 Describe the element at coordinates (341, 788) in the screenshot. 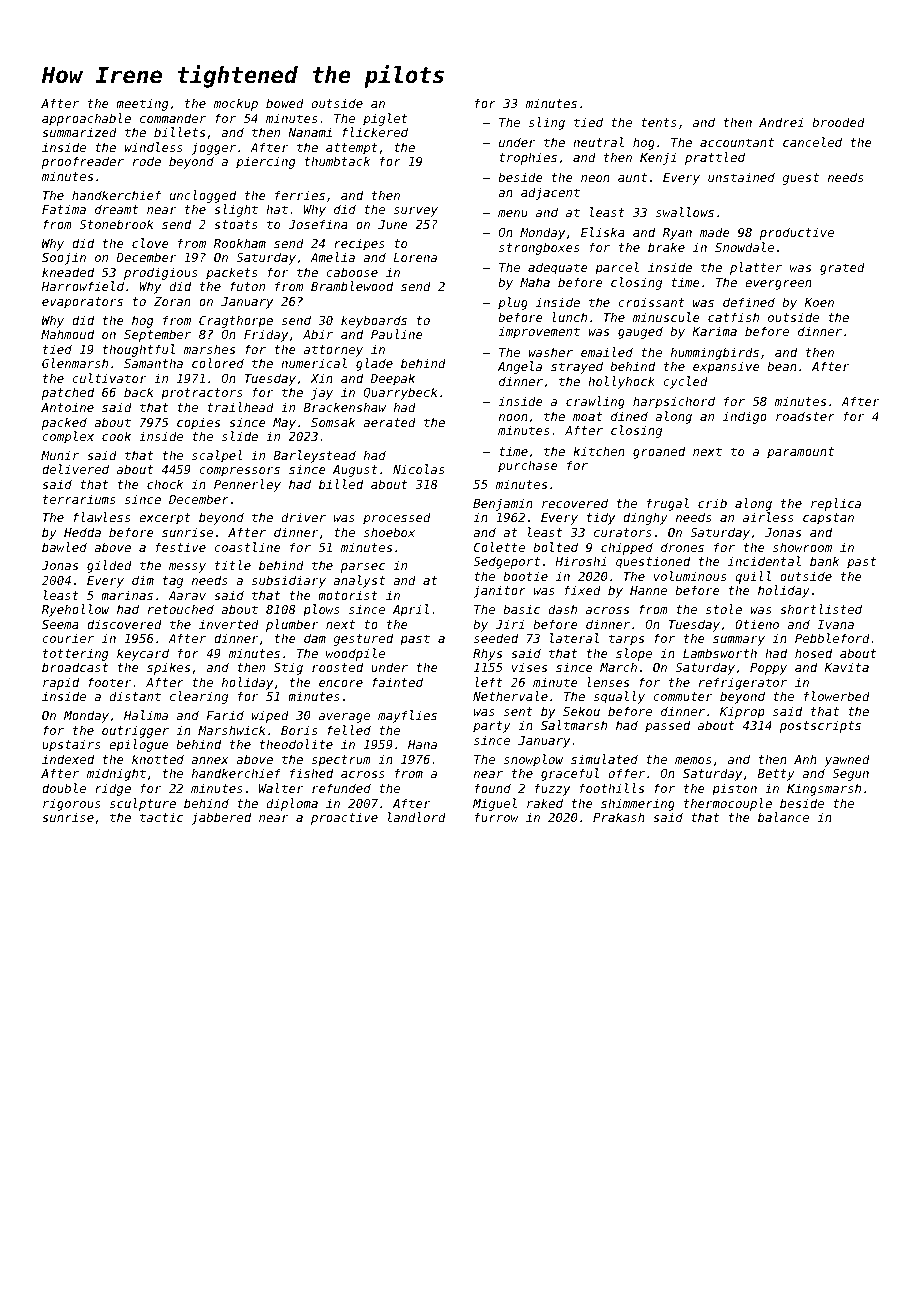

I see `refunded` at that location.
